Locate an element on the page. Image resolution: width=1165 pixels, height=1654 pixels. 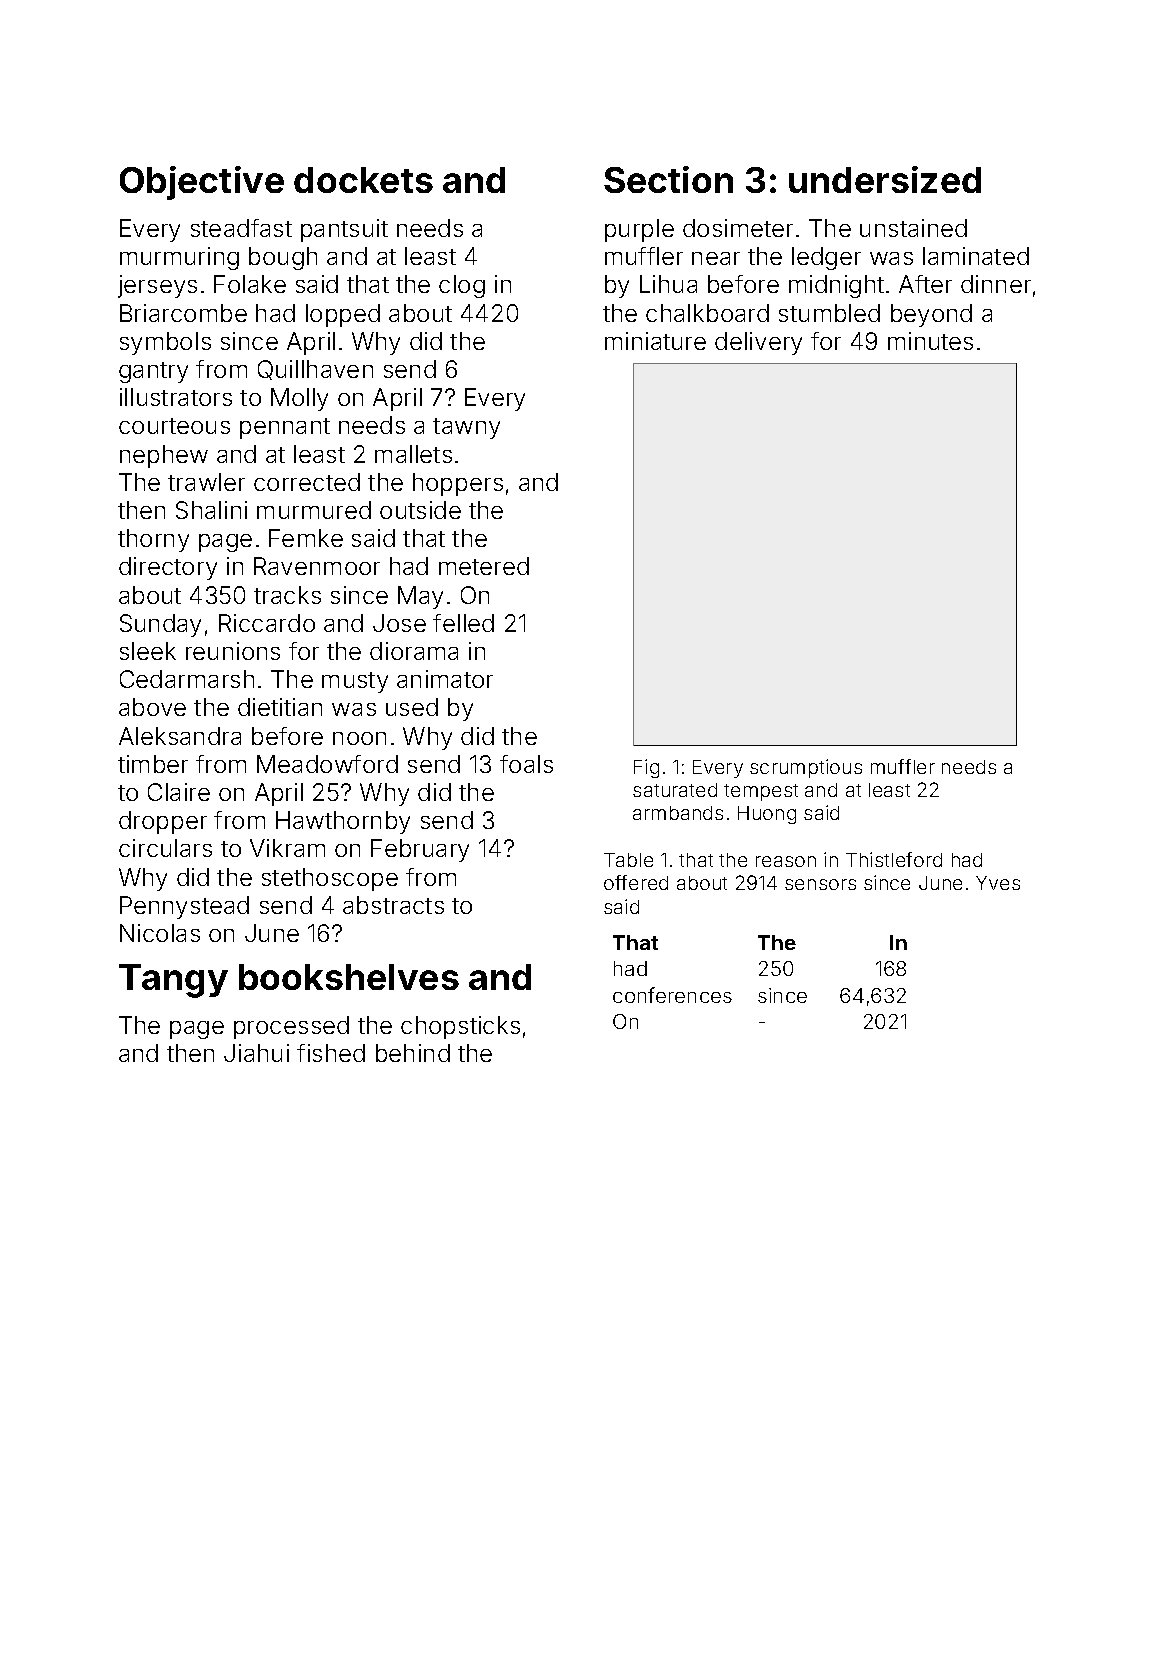
Objective is located at coordinates (202, 183).
